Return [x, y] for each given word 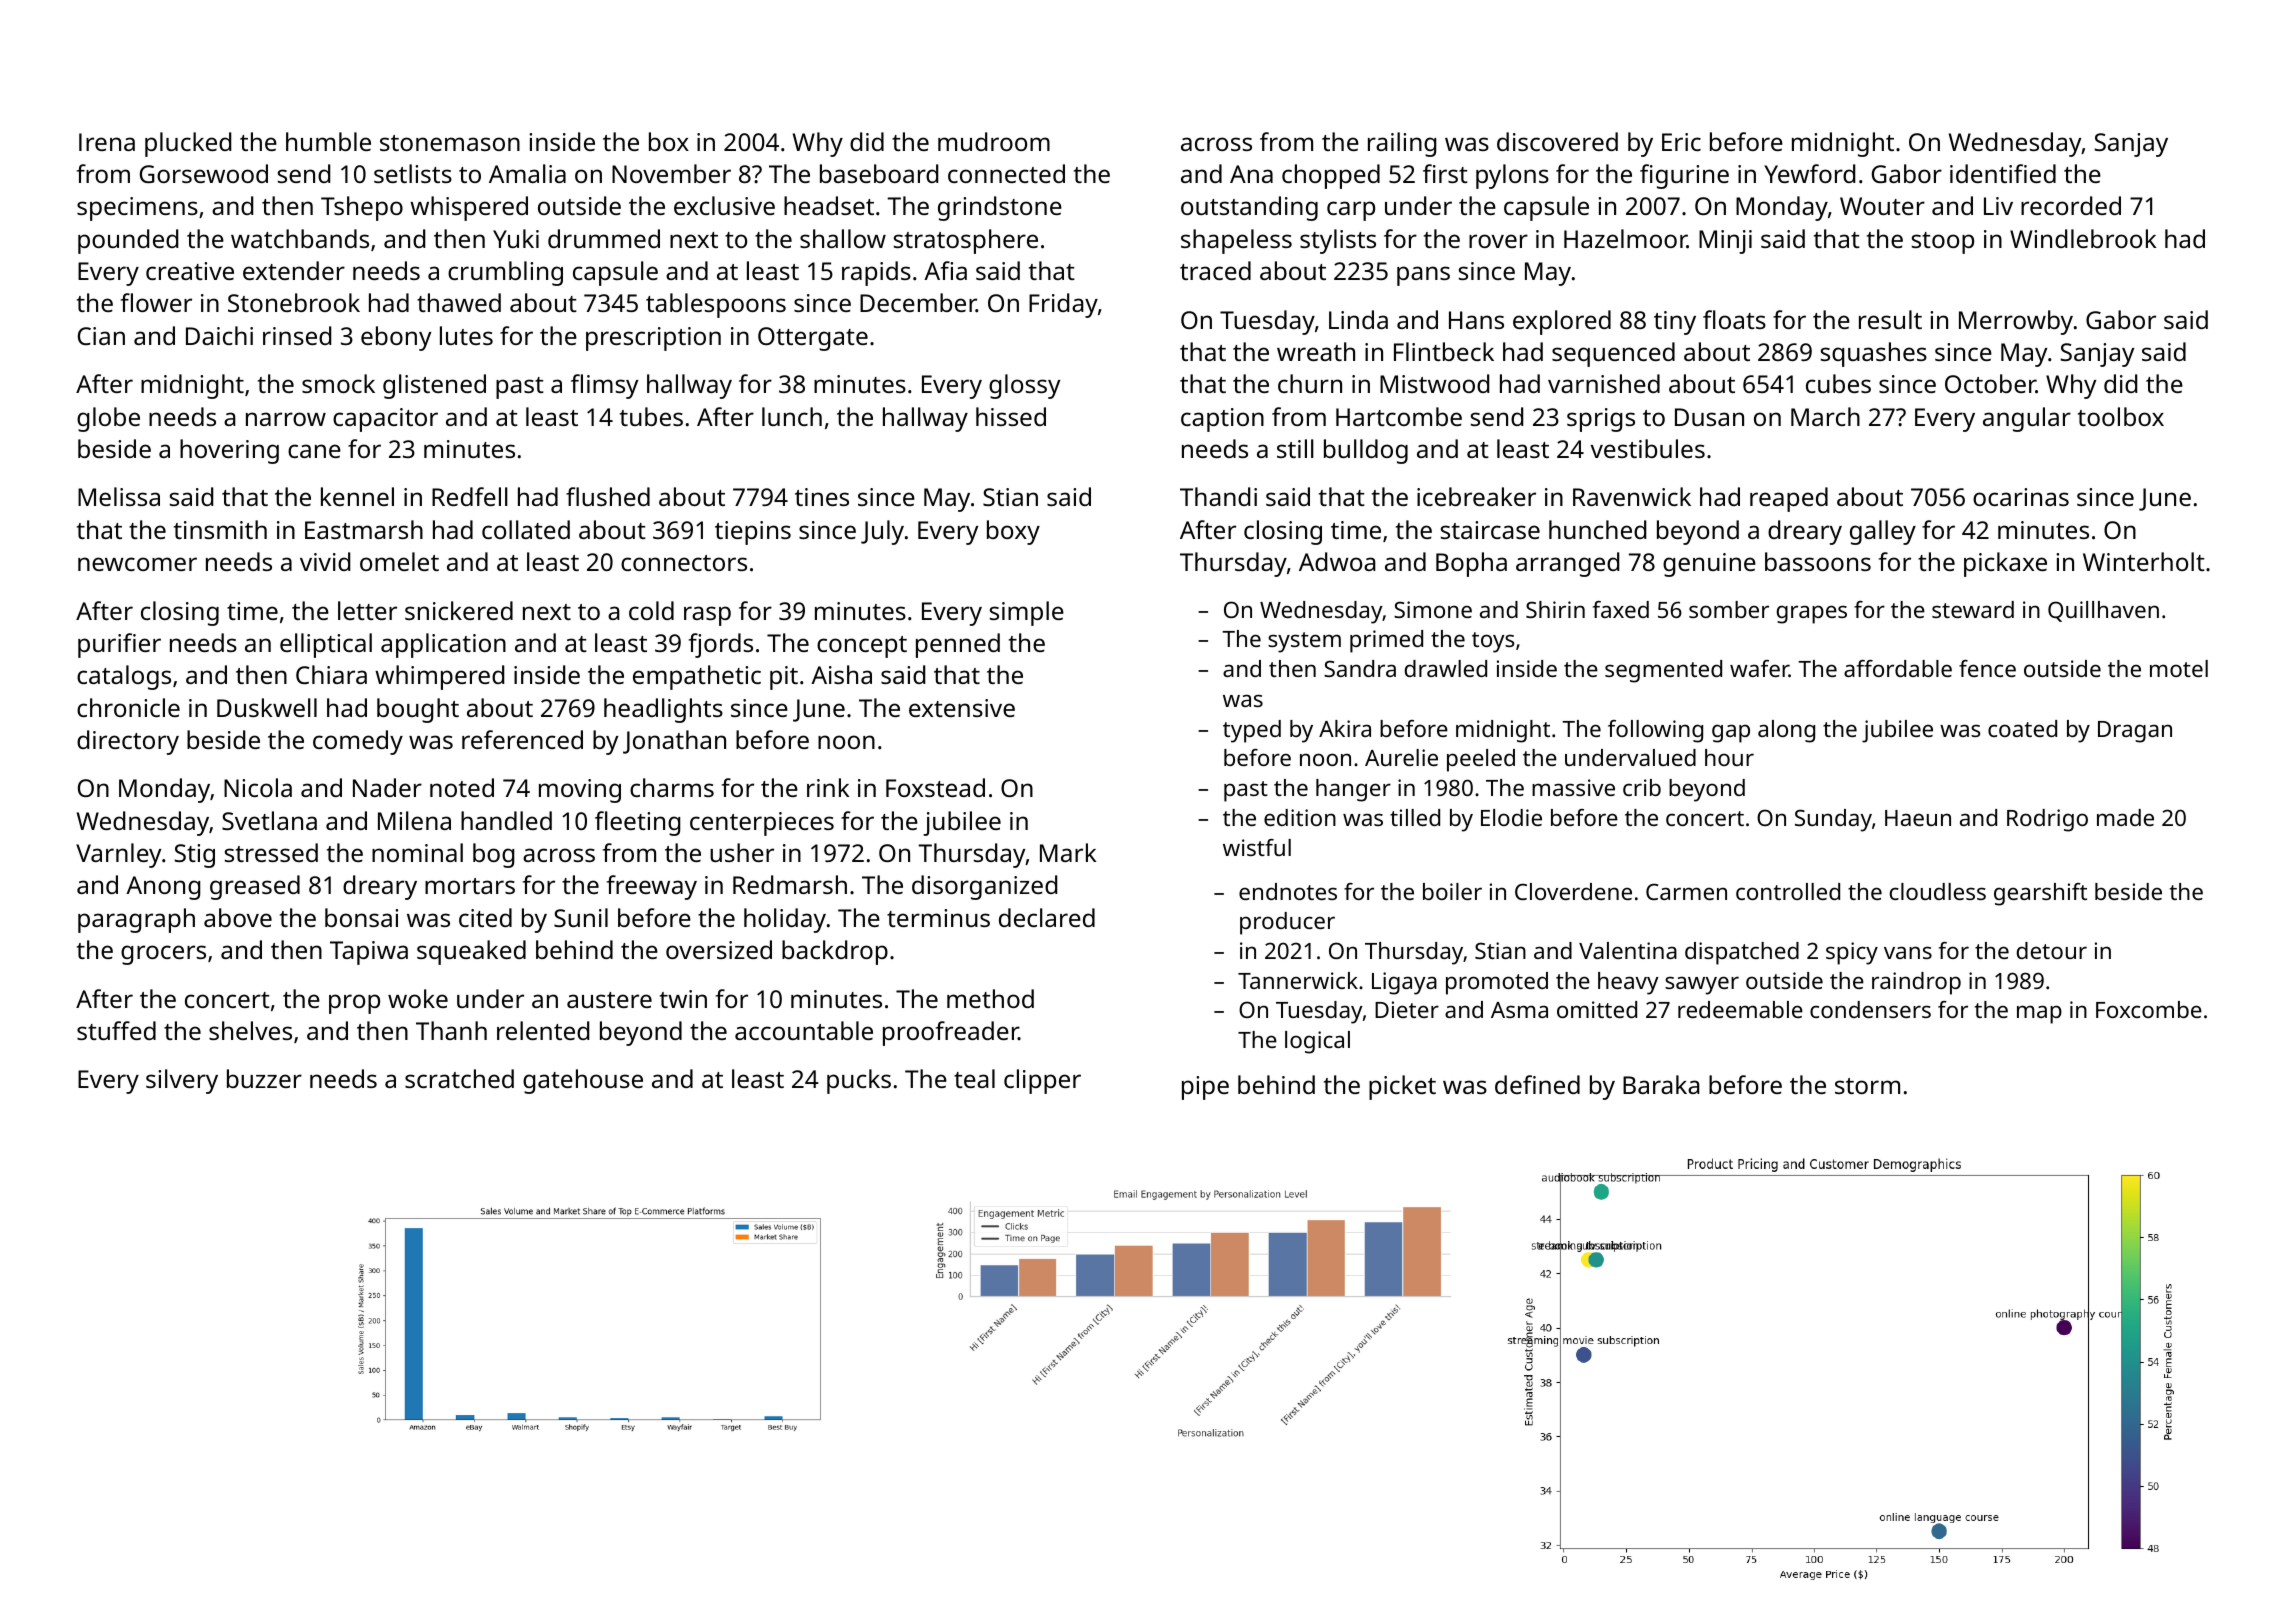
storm [1867, 1086]
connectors [684, 563]
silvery [182, 1081]
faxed [1621, 609]
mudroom [994, 141]
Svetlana [269, 820]
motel [2179, 668]
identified [2003, 173]
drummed [604, 238]
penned [958, 645]
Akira [1345, 728]
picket [1402, 1087]
